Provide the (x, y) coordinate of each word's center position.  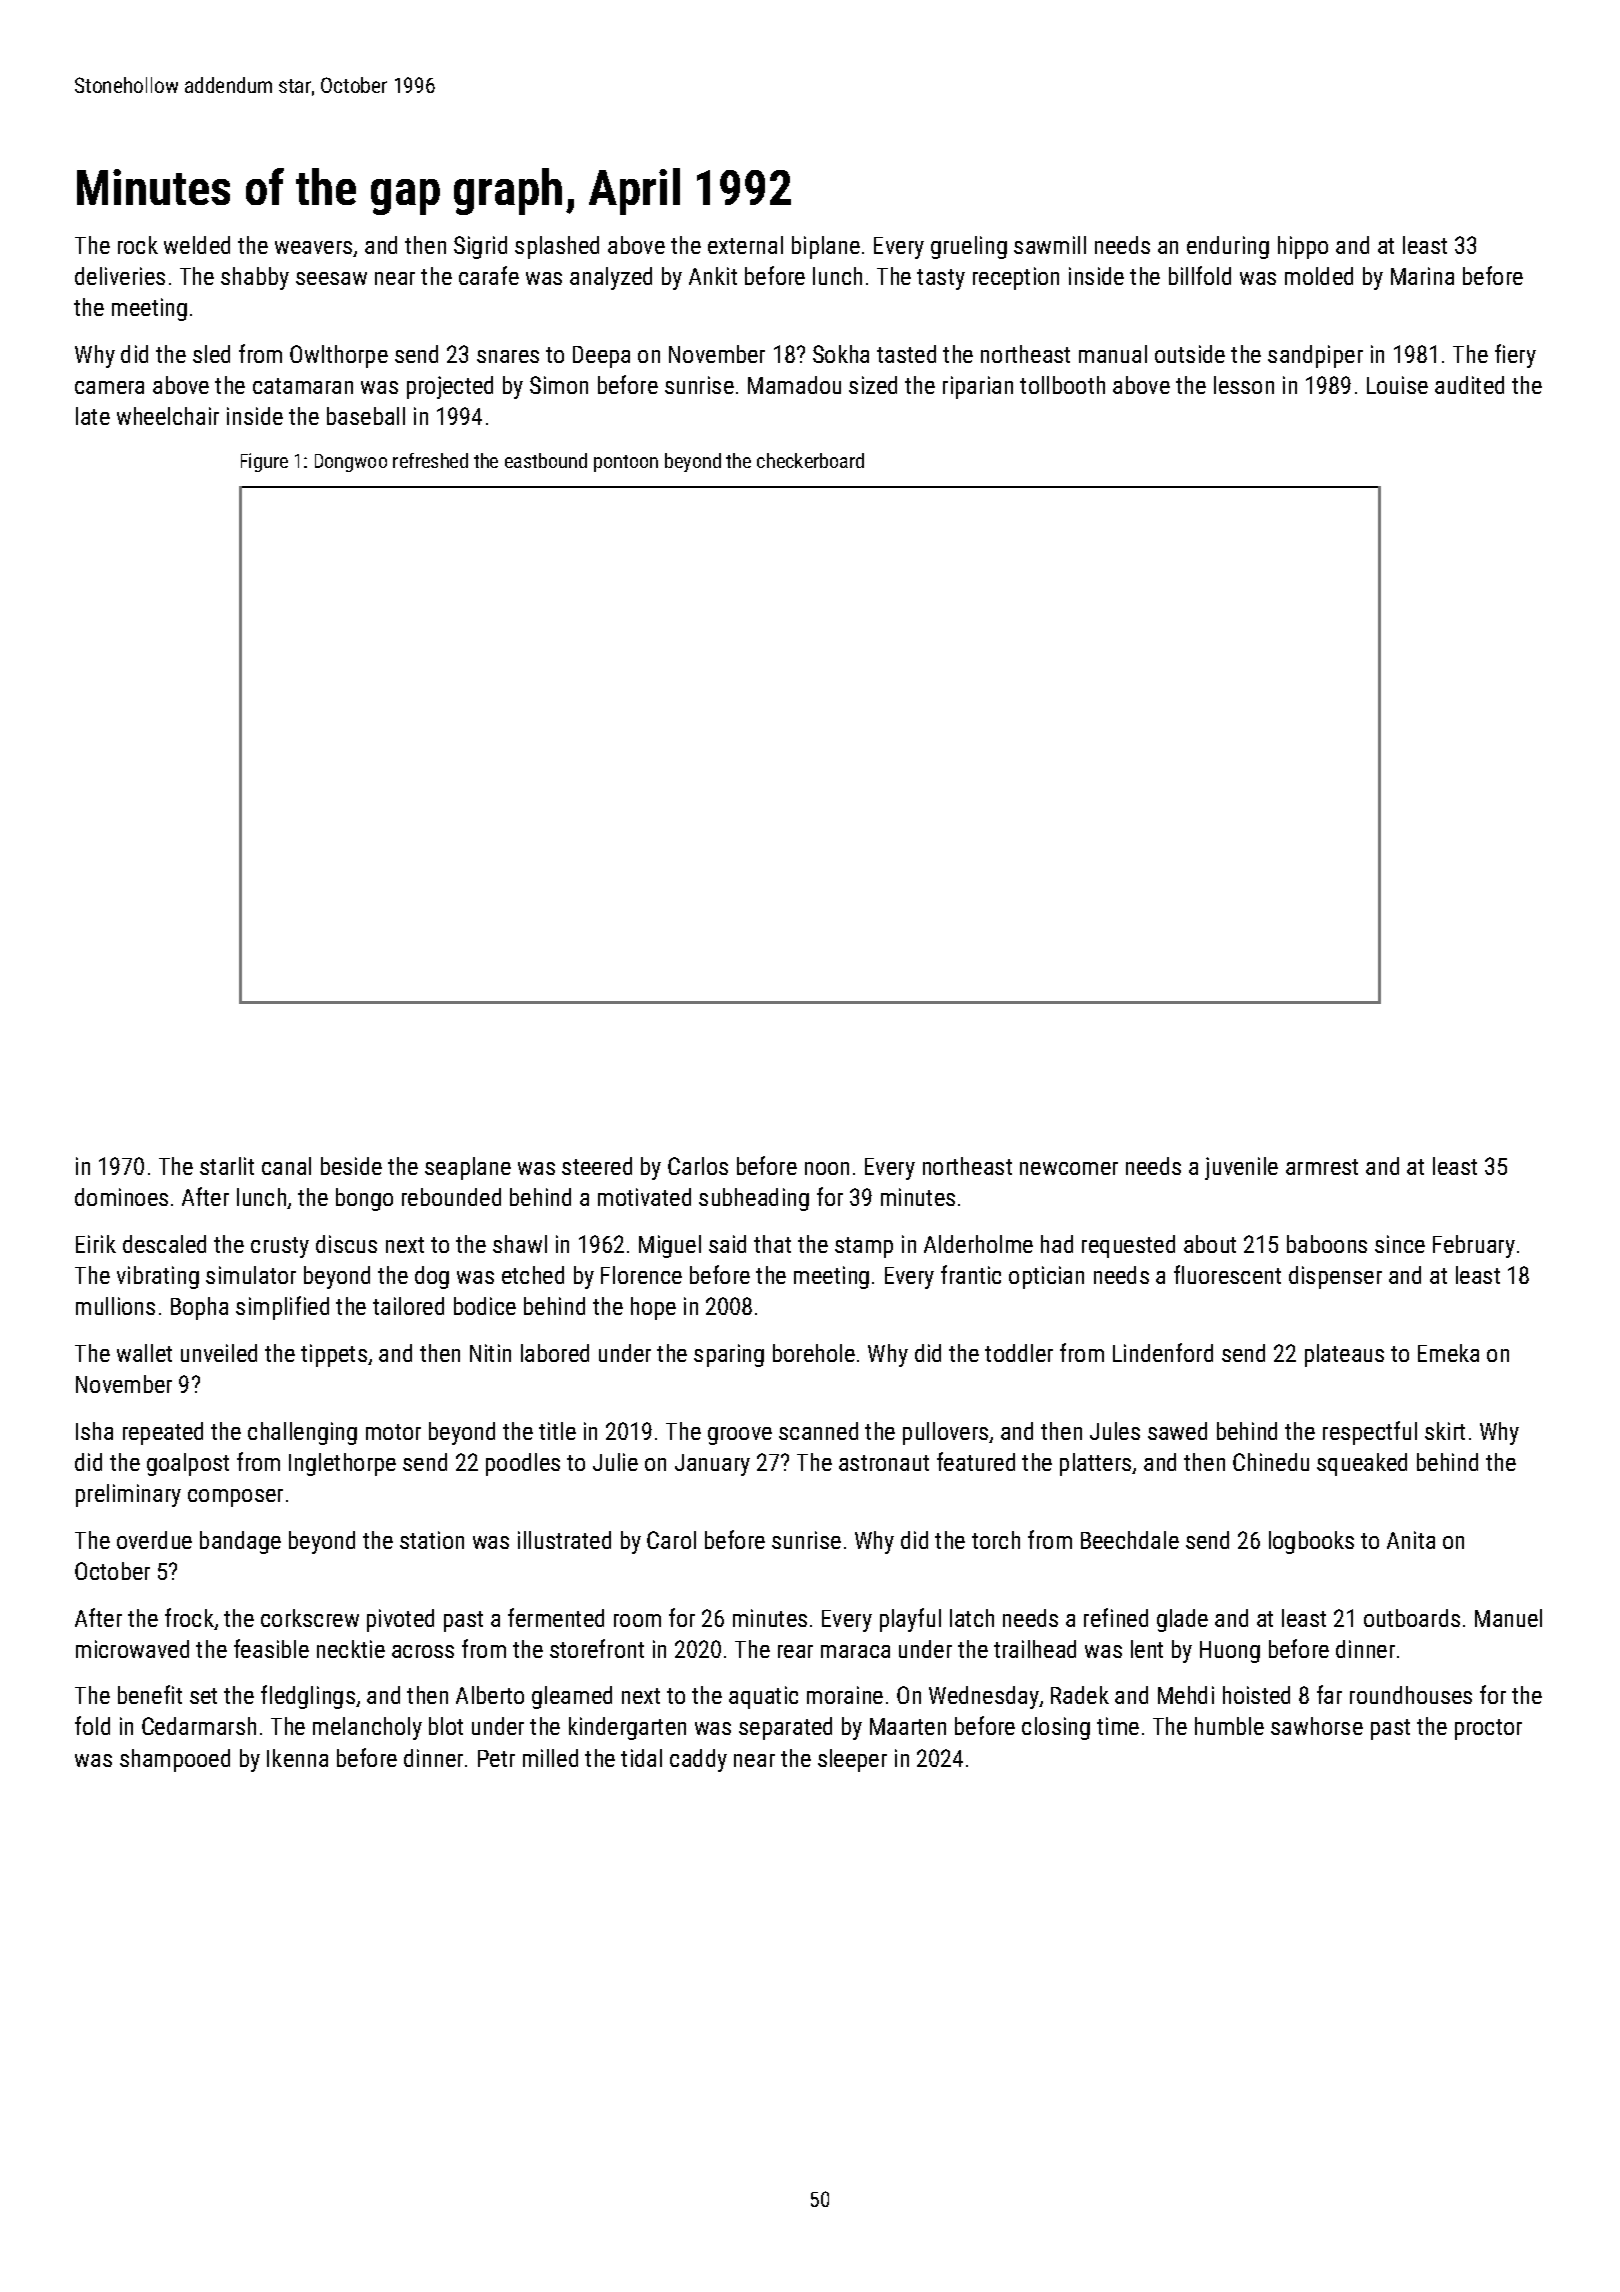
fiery (1515, 356)
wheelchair (168, 416)
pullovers (945, 1433)
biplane (826, 247)
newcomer (1069, 1168)
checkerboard (810, 460)
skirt (1445, 1431)
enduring (1228, 247)
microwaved (132, 1649)
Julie (615, 1462)
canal (286, 1166)
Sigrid (480, 247)
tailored (408, 1306)
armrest (1322, 1167)
